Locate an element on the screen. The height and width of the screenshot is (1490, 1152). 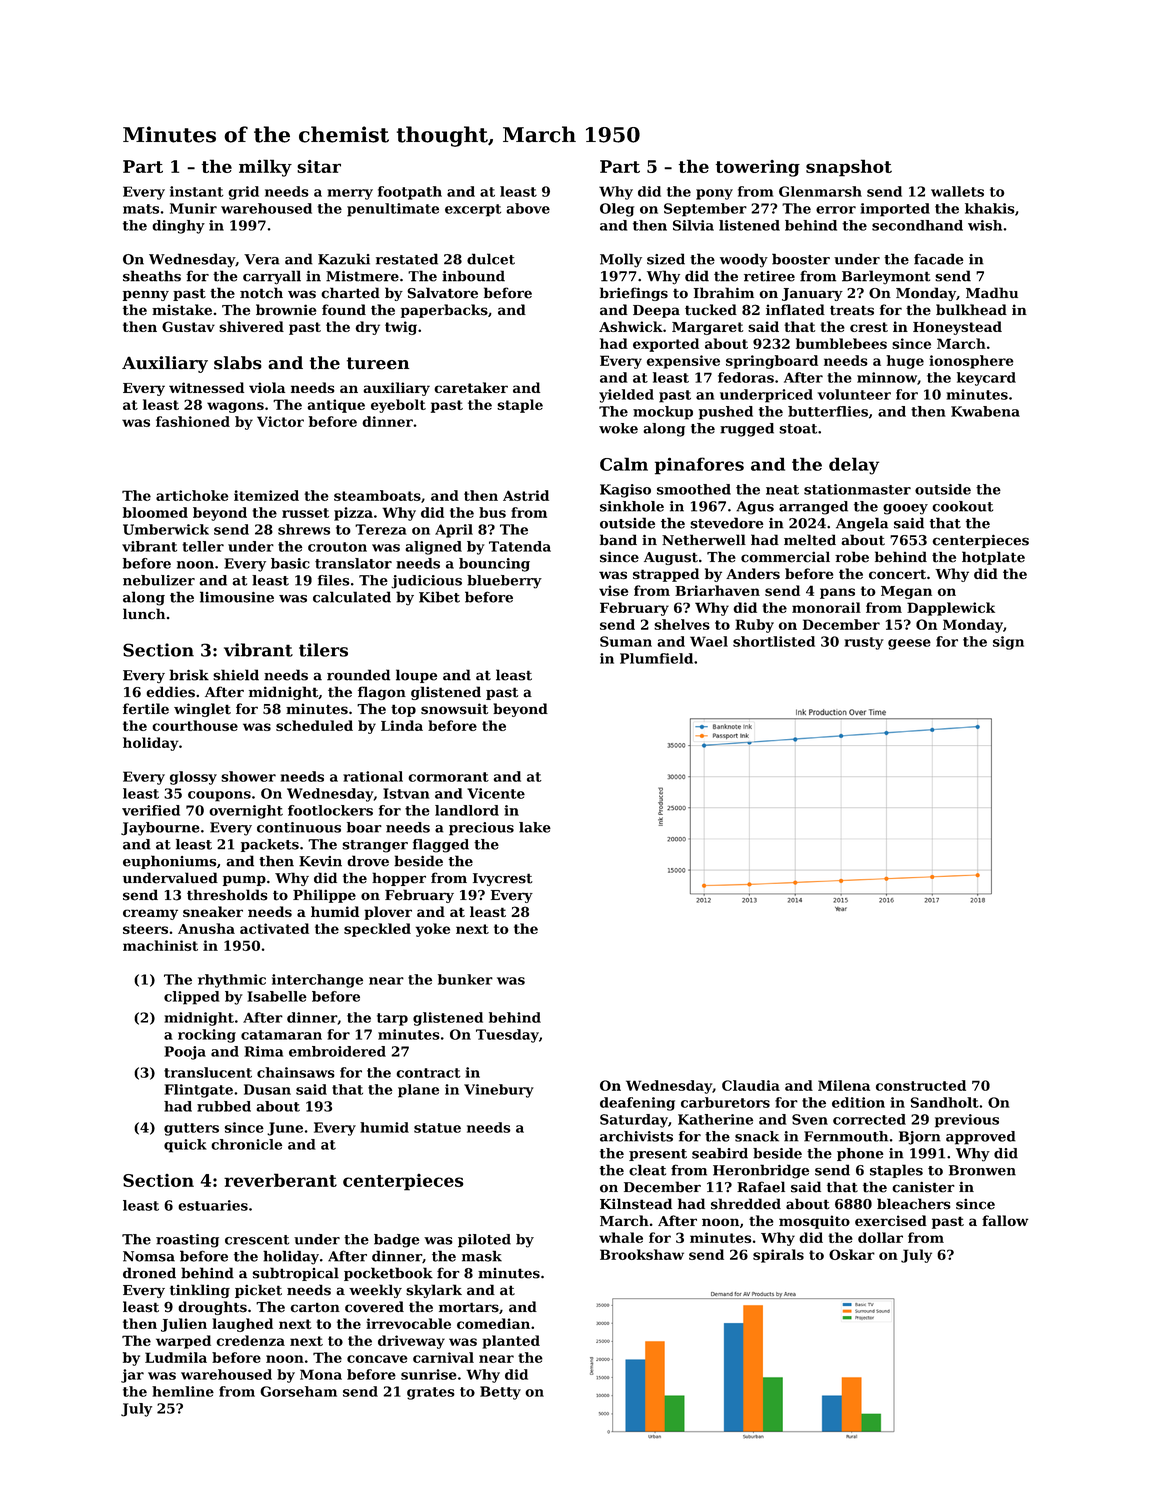
Oskar is located at coordinates (852, 1254).
